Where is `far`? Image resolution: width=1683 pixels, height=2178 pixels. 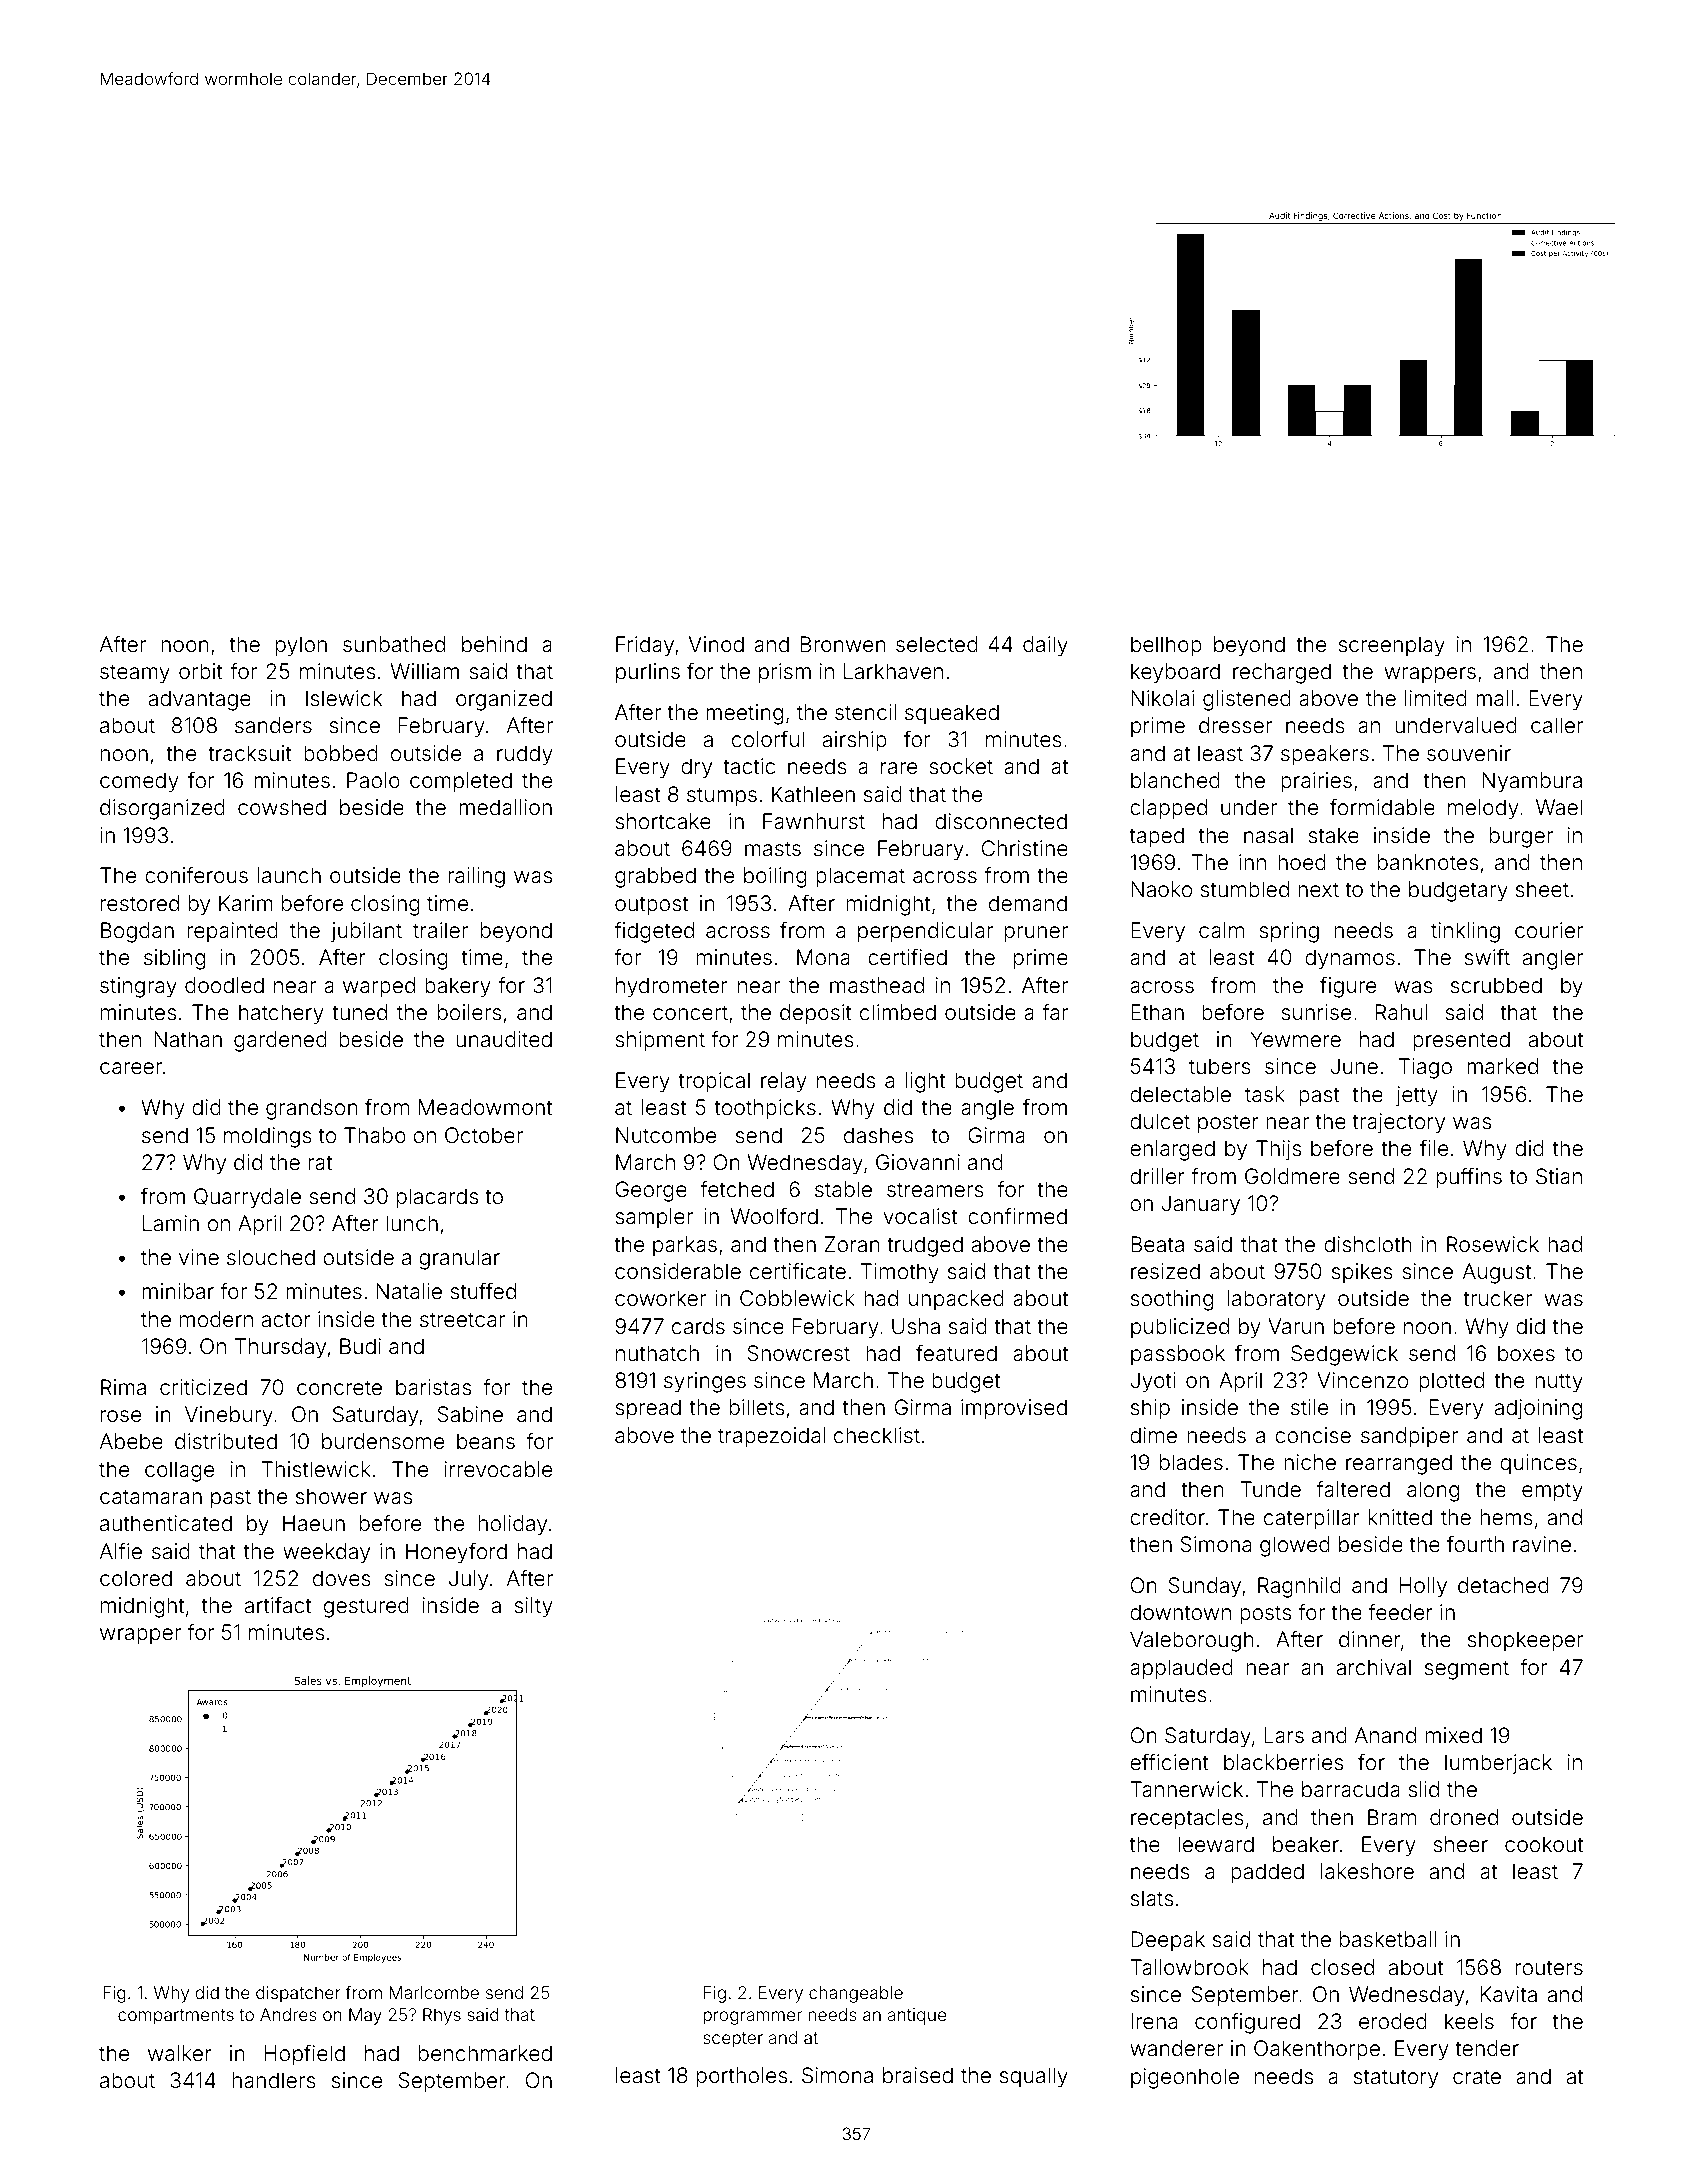
far is located at coordinates (1055, 1012).
